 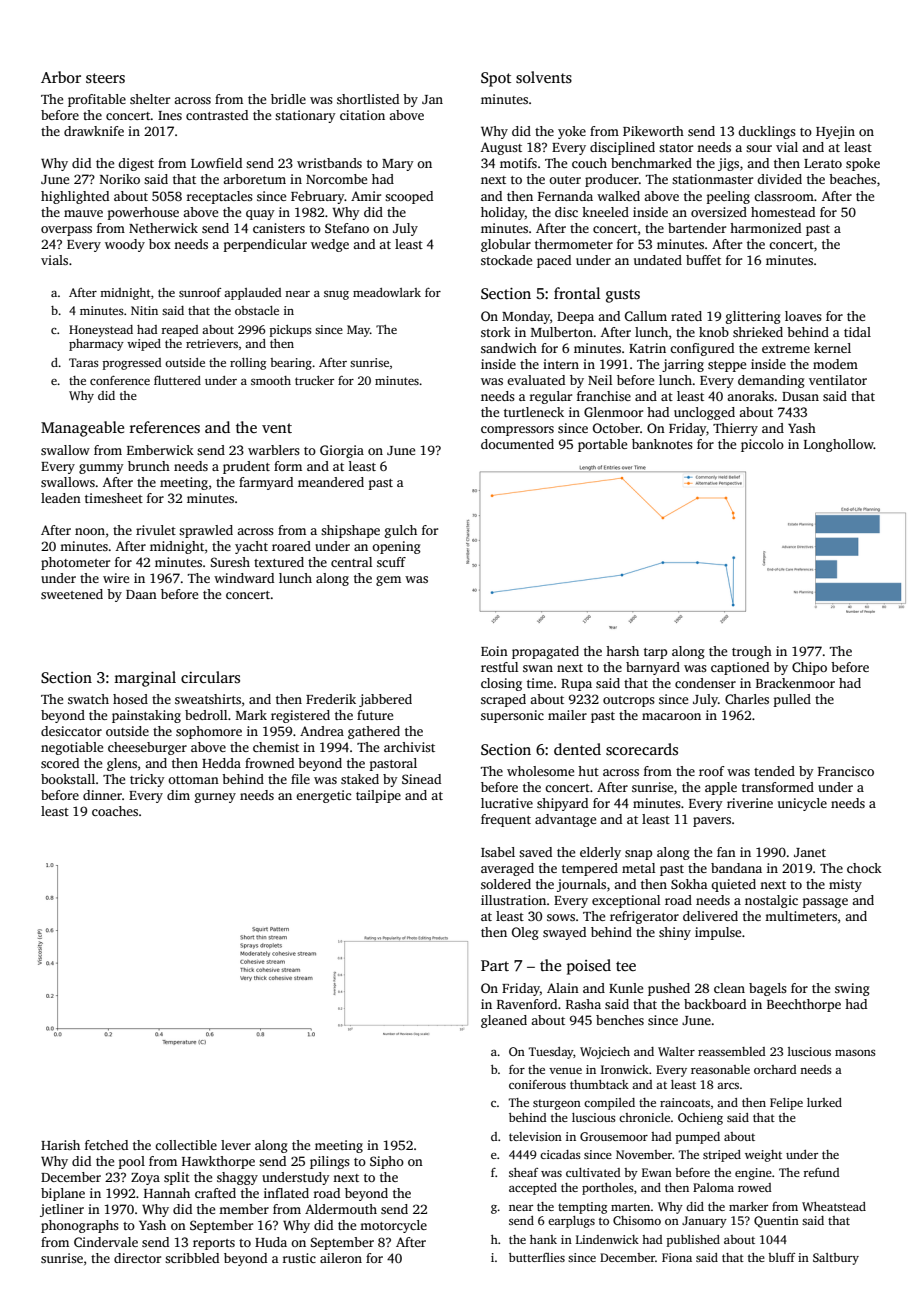 I want to click on collectible, so click(x=186, y=1145).
